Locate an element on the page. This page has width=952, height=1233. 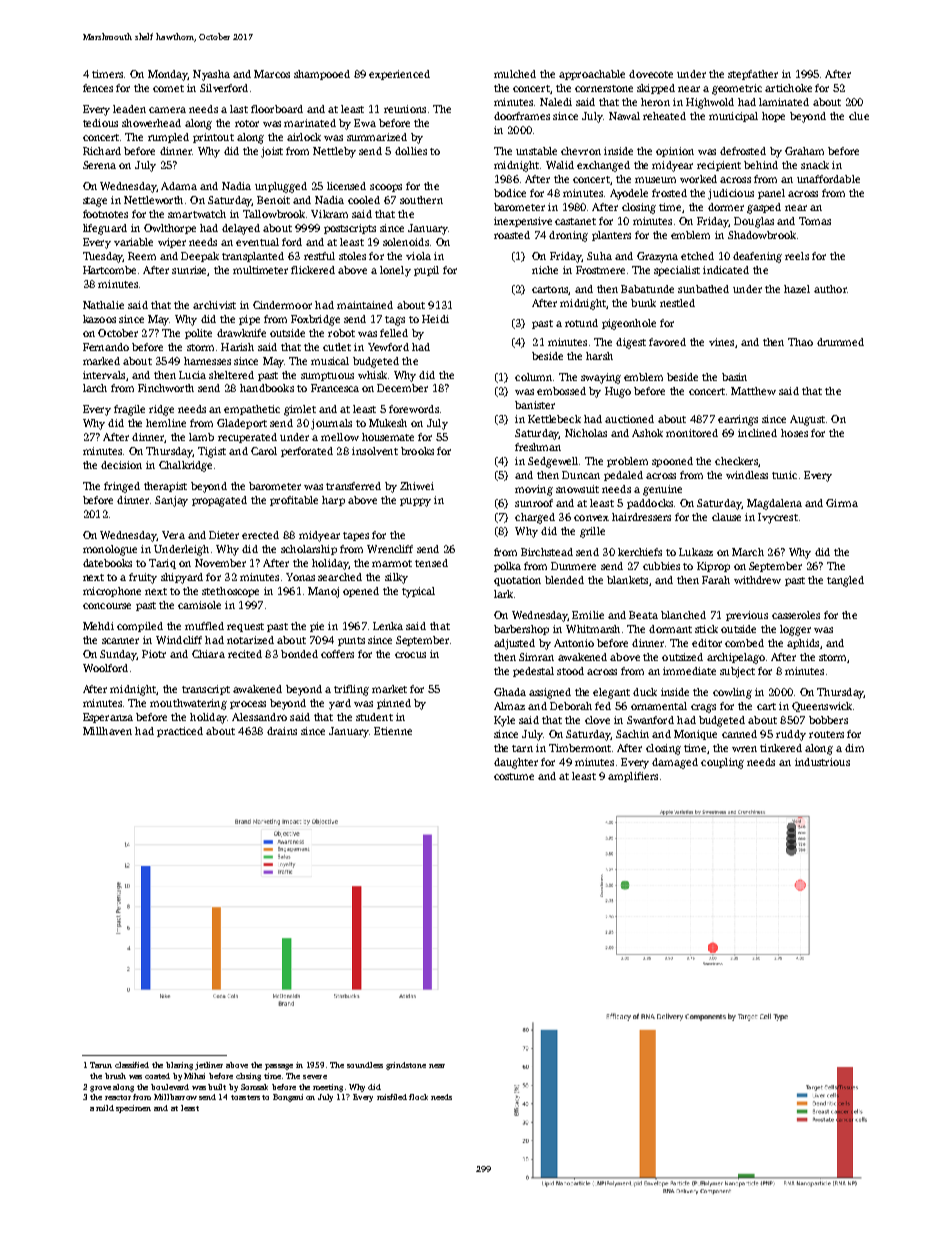
scoops is located at coordinates (386, 188).
